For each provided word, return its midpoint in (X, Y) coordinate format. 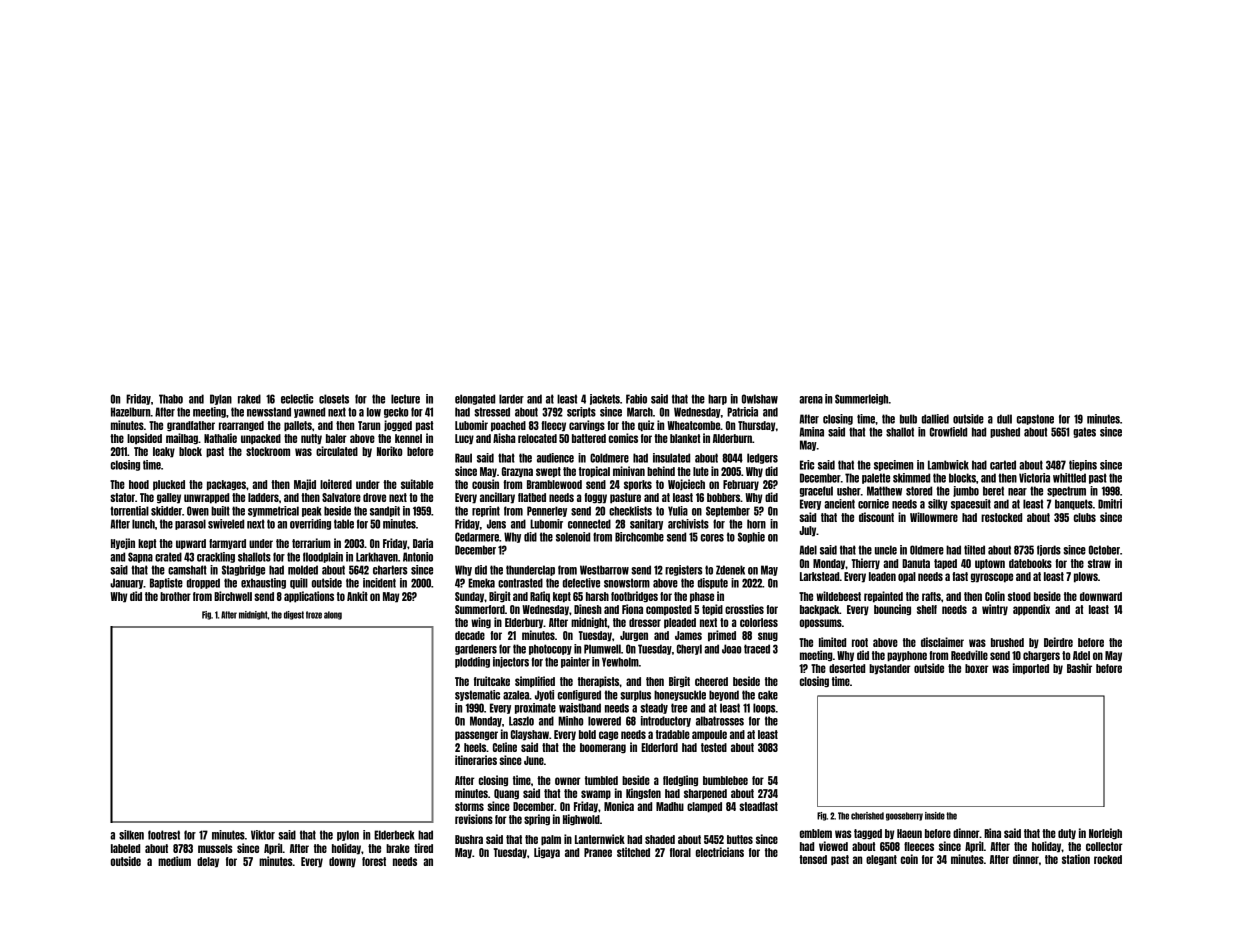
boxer (977, 668)
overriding (310, 524)
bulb (908, 419)
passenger (476, 736)
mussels (215, 848)
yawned (309, 412)
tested (714, 747)
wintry (995, 610)
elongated (475, 399)
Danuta (916, 563)
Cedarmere (477, 537)
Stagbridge (243, 570)
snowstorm (627, 583)
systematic (477, 695)
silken (131, 835)
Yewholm (620, 662)
